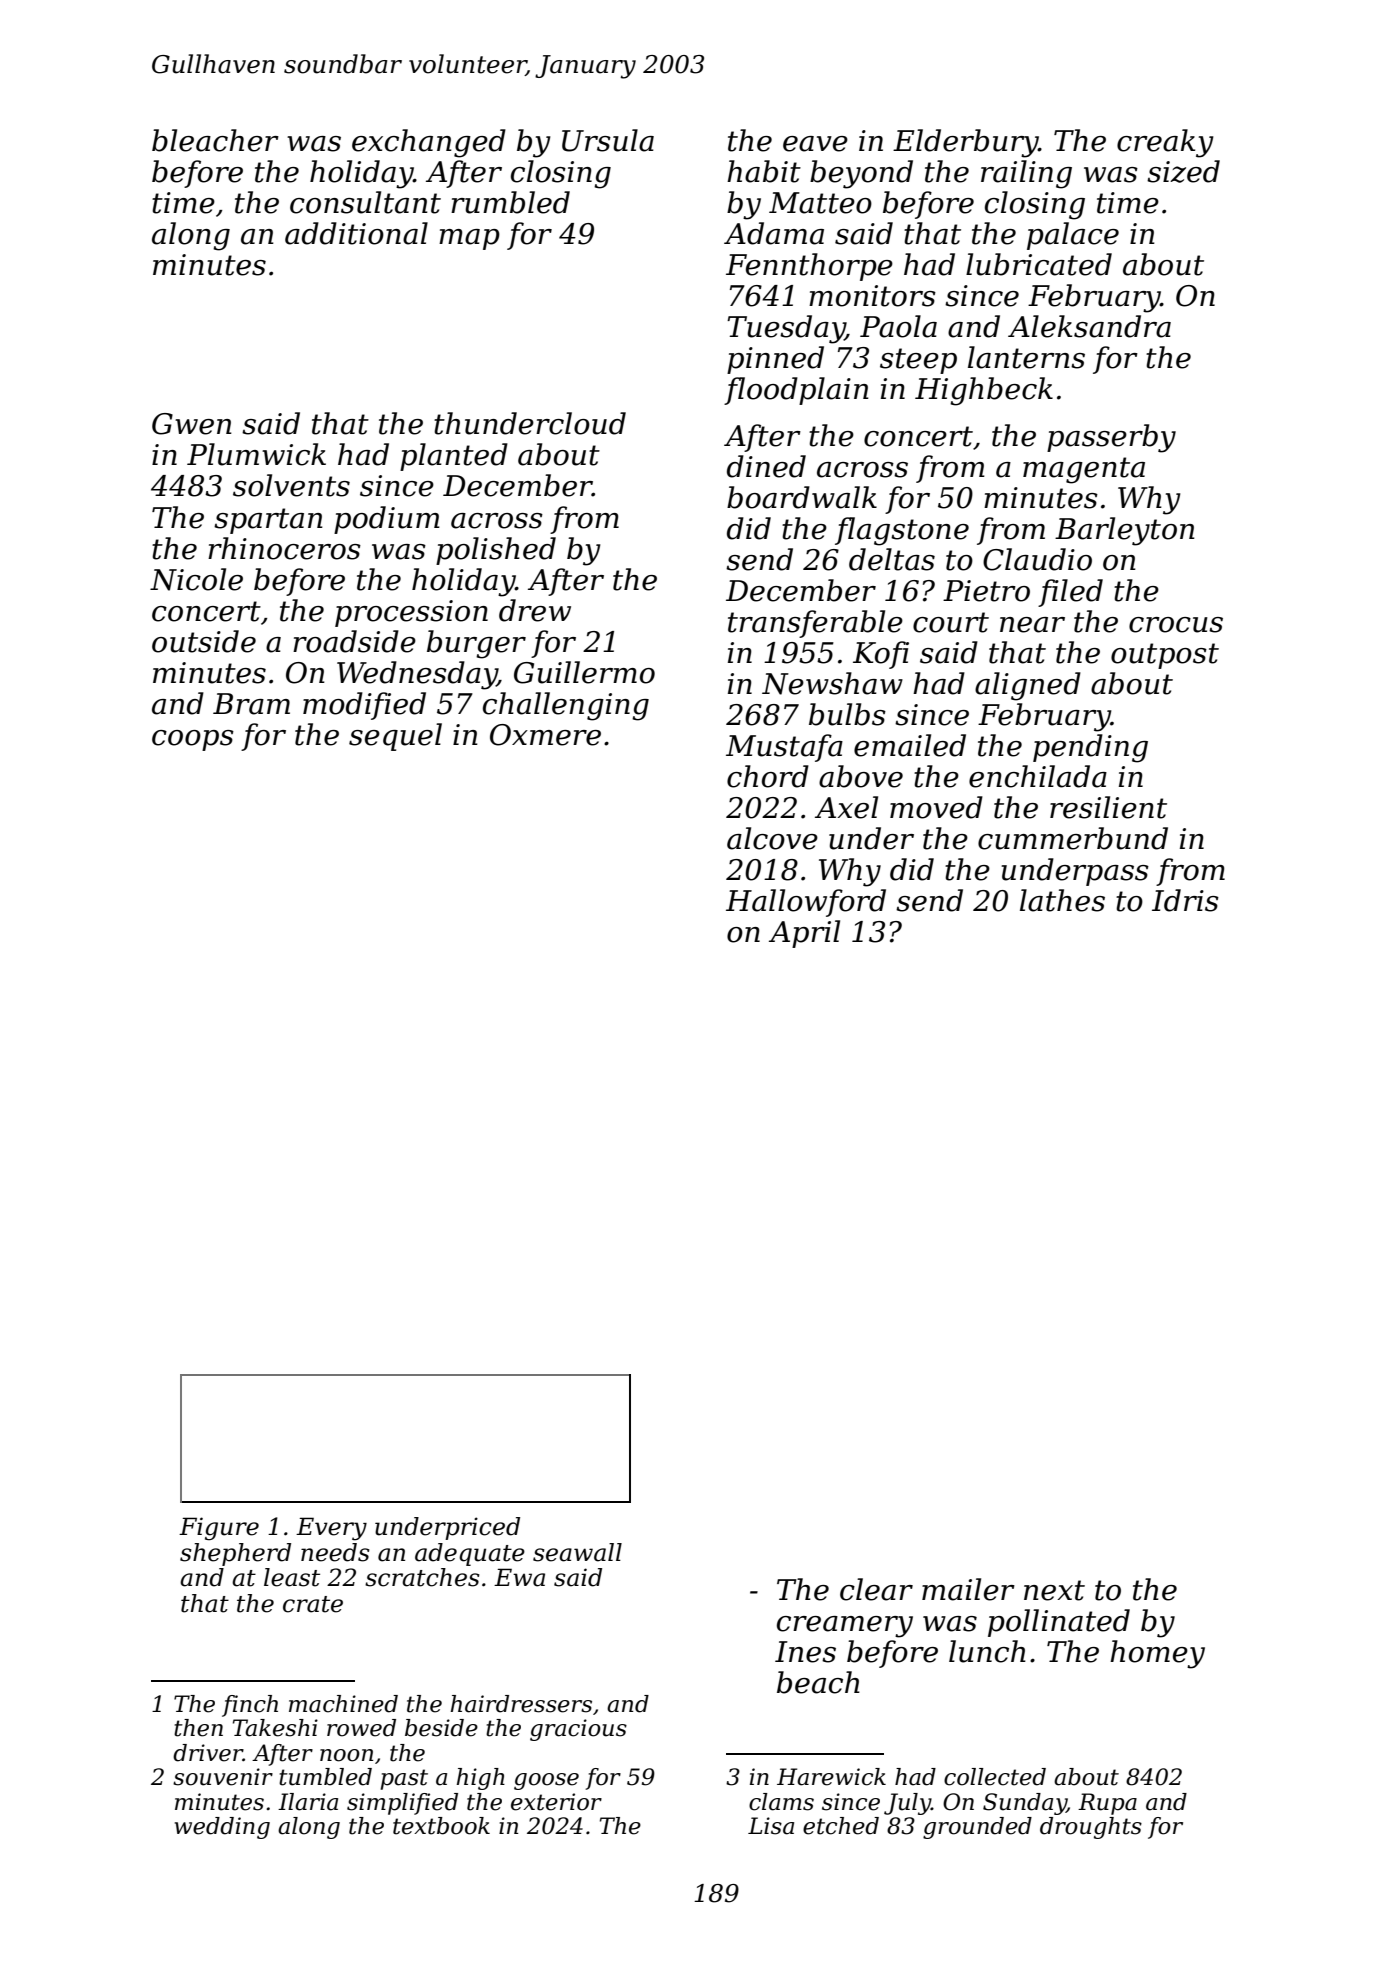 Image resolution: width=1386 pixels, height=1969 pixels. I want to click on exchanged, so click(429, 143).
